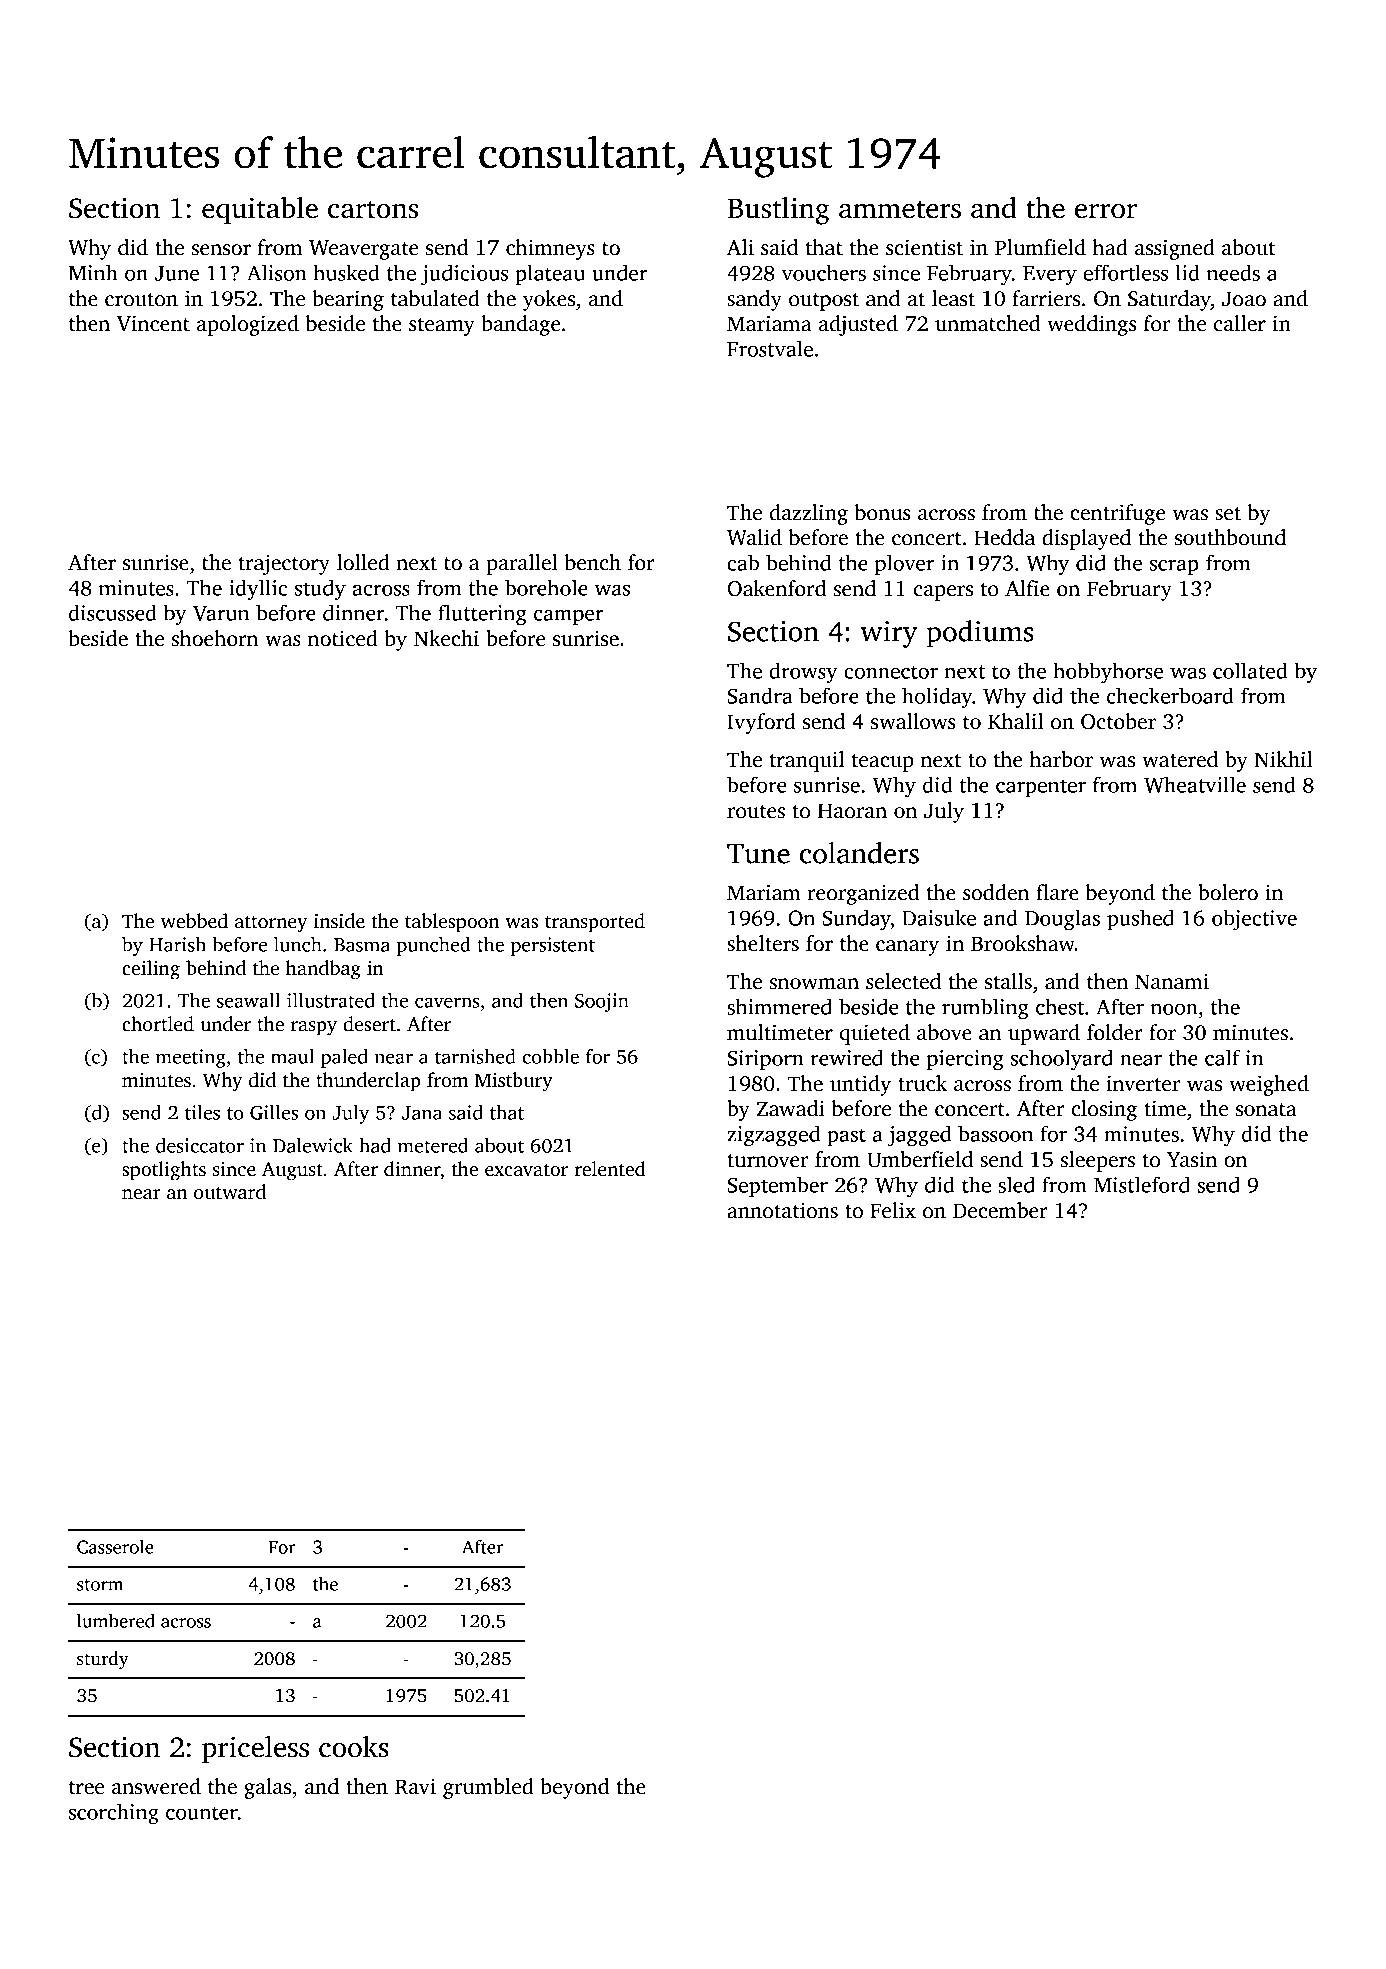  Describe the element at coordinates (415, 1786) in the screenshot. I see `Ravi` at that location.
